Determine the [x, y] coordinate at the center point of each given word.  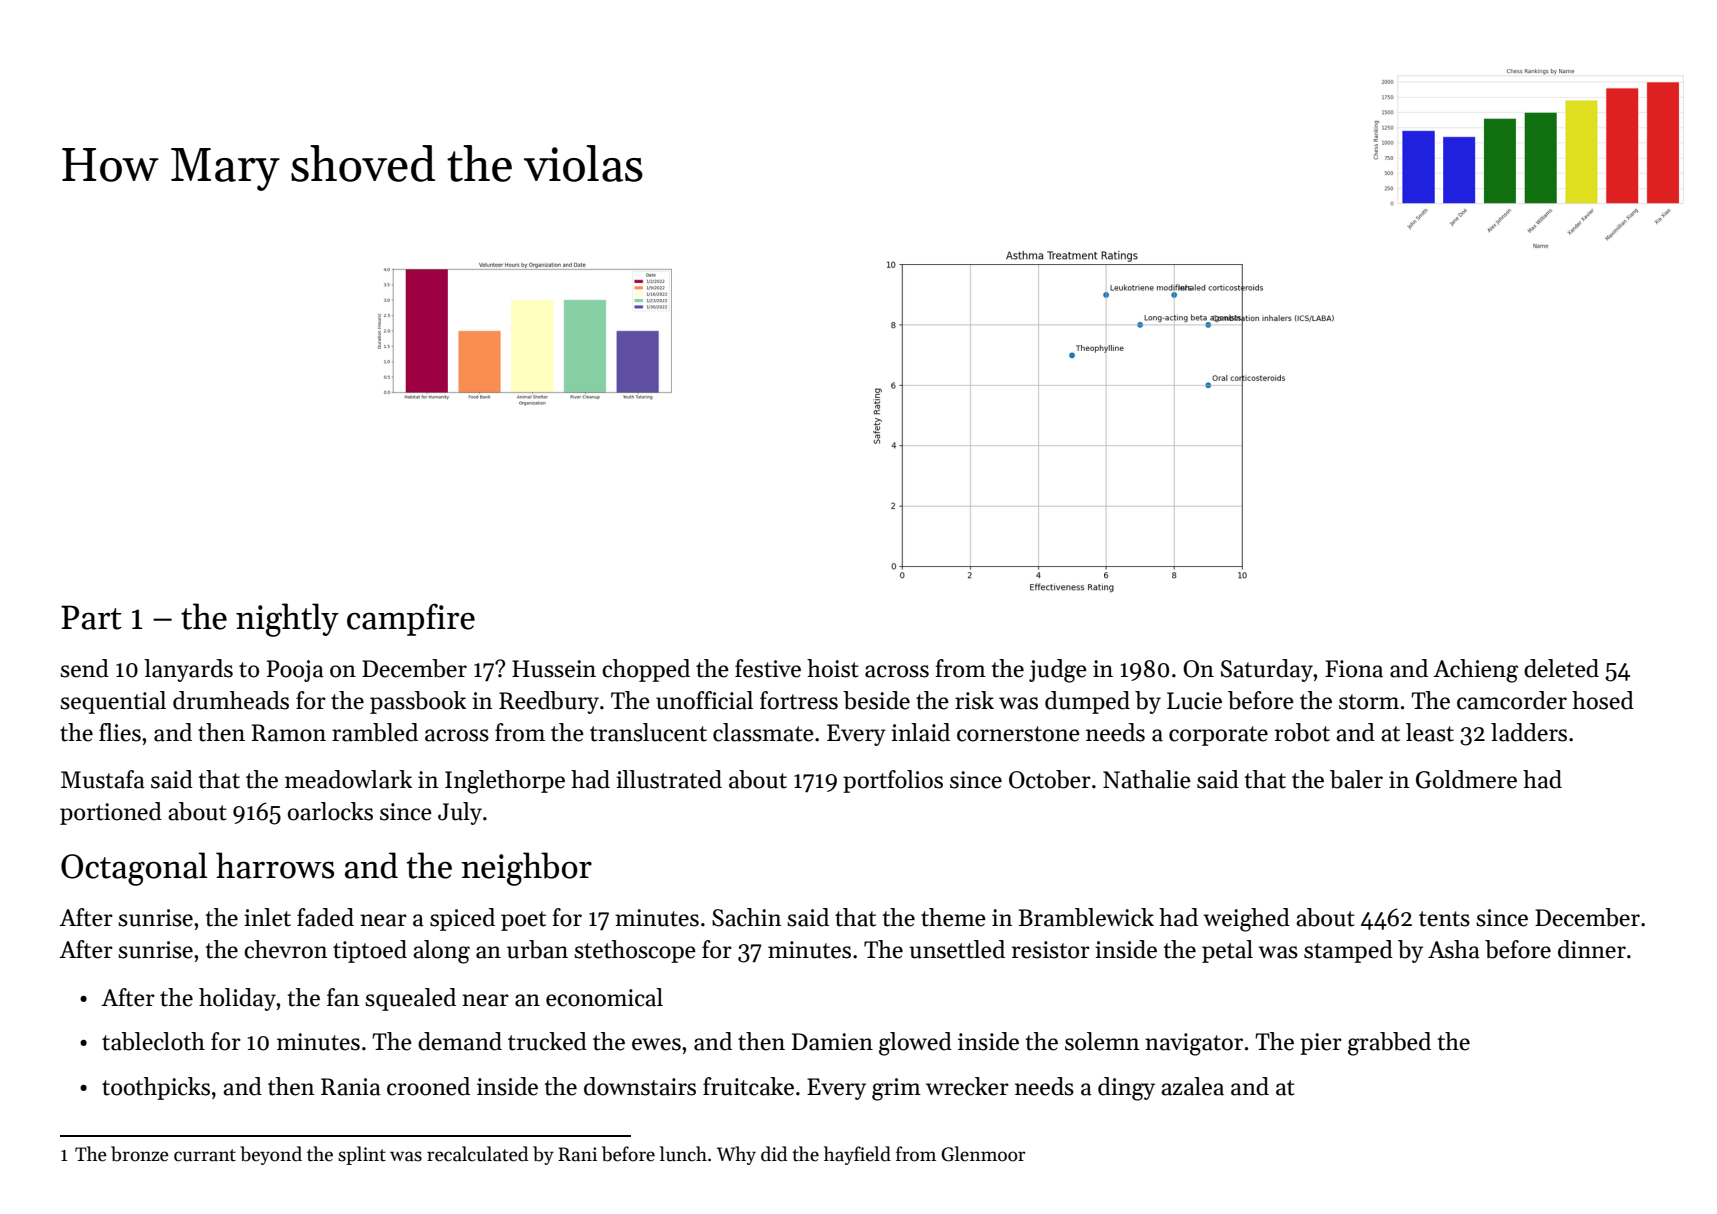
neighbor [526, 869]
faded [325, 917]
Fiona [1354, 669]
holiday [238, 999]
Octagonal [134, 869]
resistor [1051, 950]
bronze [140, 1154]
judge [1058, 671]
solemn [1102, 1041]
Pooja [295, 671]
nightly [287, 620]
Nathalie [1147, 779]
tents [1444, 919]
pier [1321, 1044]
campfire [411, 619]
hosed [1603, 700]
